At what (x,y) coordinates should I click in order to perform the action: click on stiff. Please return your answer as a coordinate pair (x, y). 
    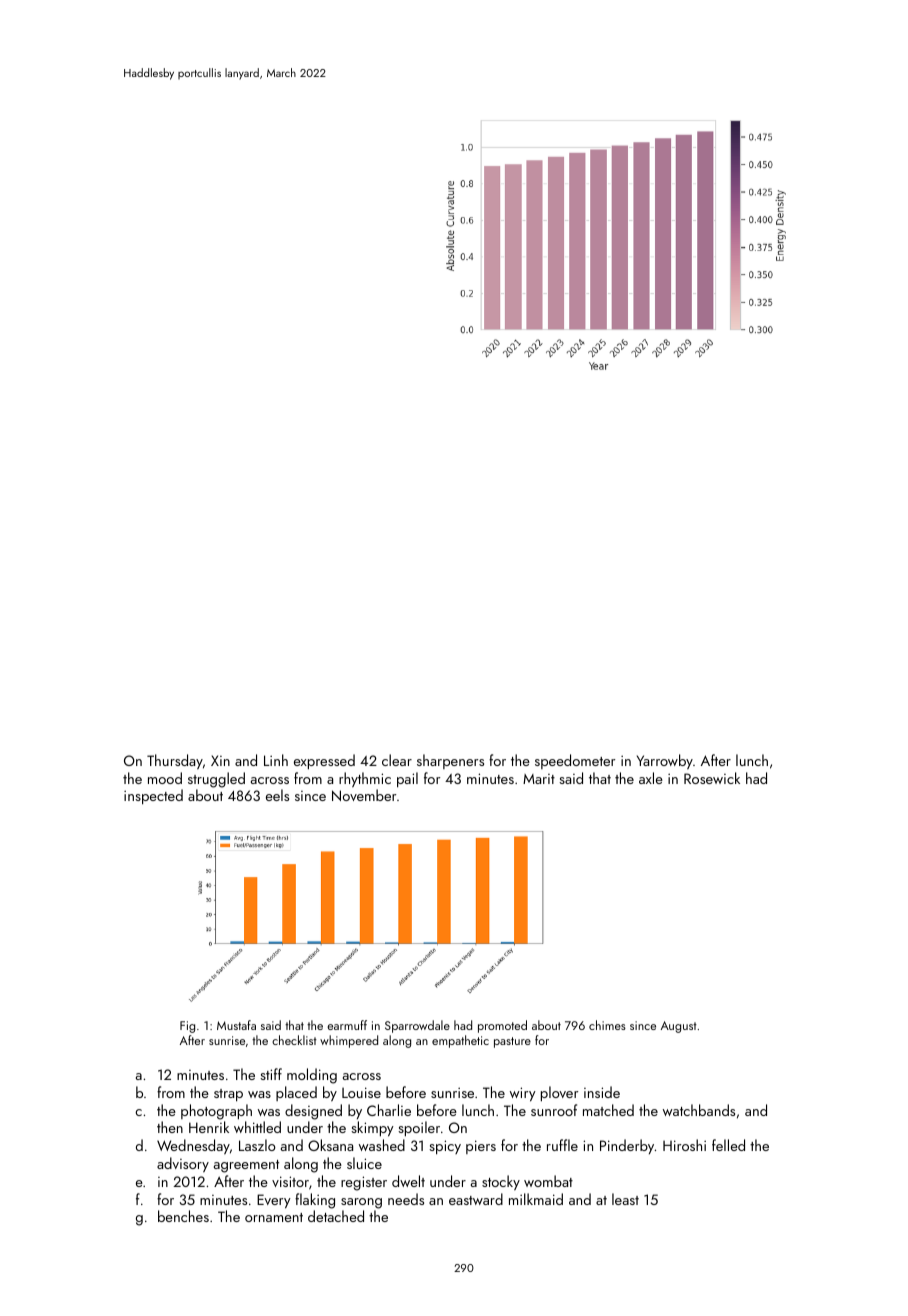
    Looking at the image, I should click on (271, 1074).
